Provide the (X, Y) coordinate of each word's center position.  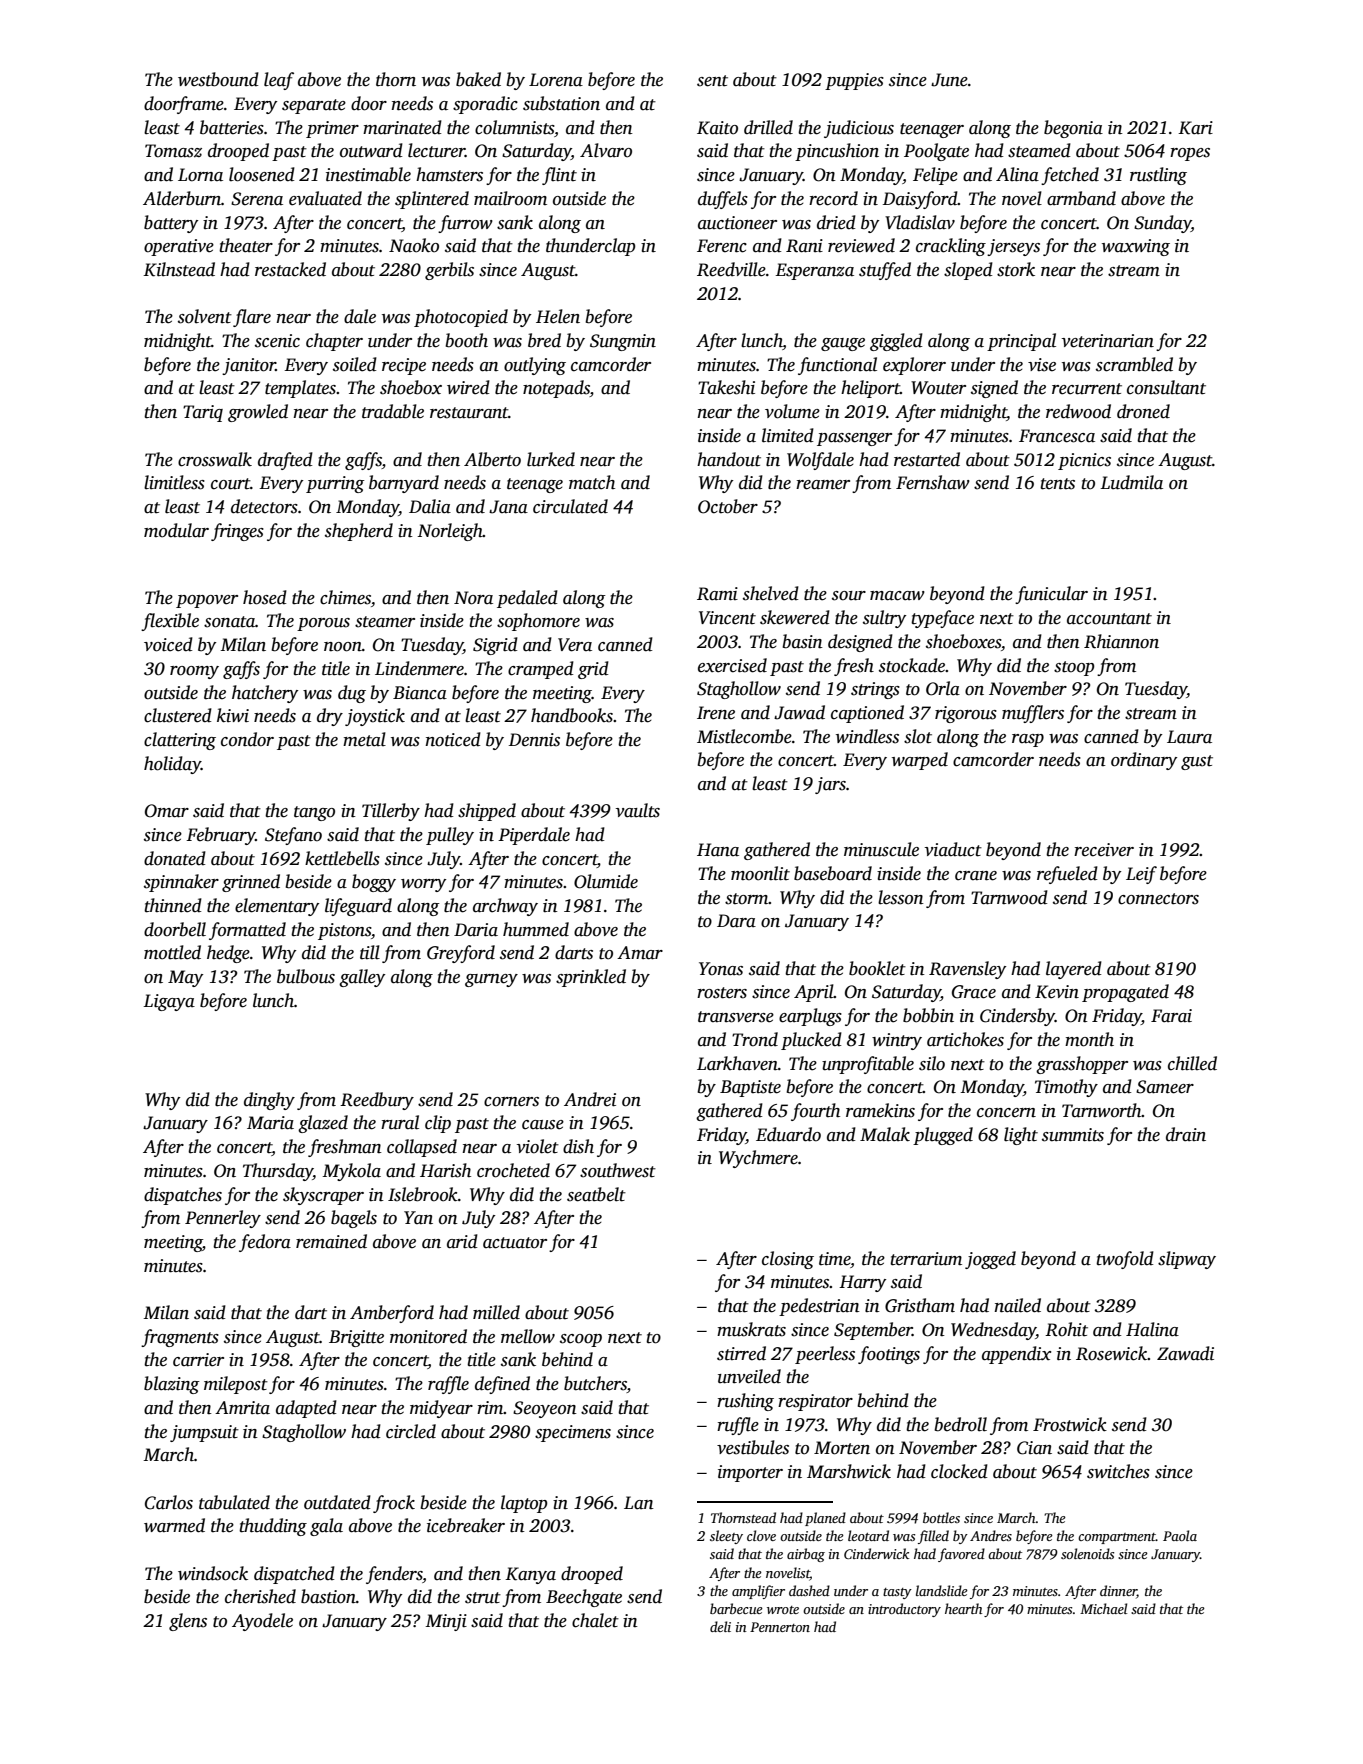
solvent (205, 316)
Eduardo (788, 1134)
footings (889, 1355)
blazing (172, 1385)
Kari (1195, 128)
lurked (551, 459)
